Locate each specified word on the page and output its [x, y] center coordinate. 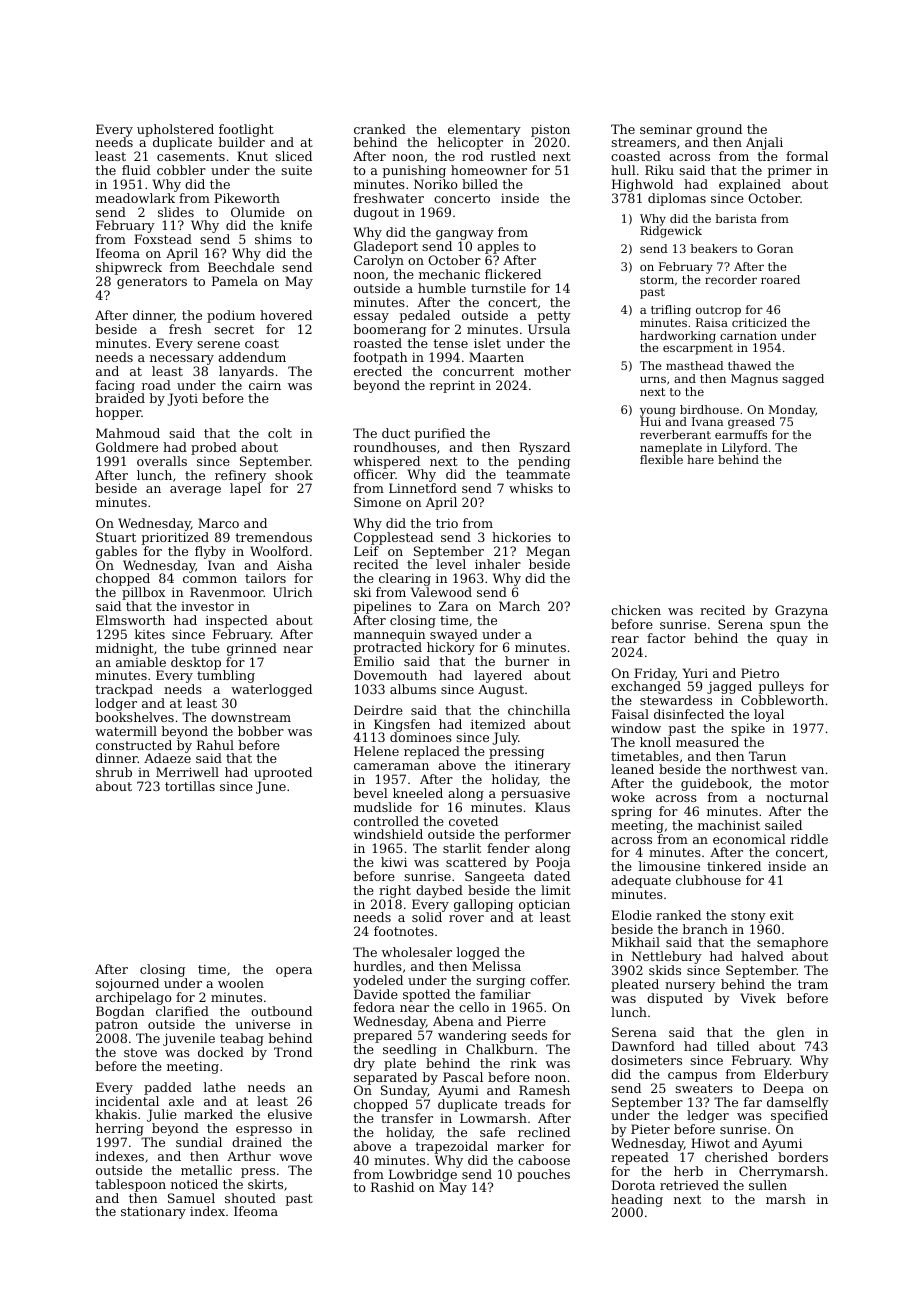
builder [242, 142]
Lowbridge [423, 1175]
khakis [116, 1114]
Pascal [463, 1077]
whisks [531, 488]
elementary [484, 131]
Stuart [116, 537]
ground [719, 131]
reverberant [675, 434]
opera [294, 972]
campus [692, 1077]
